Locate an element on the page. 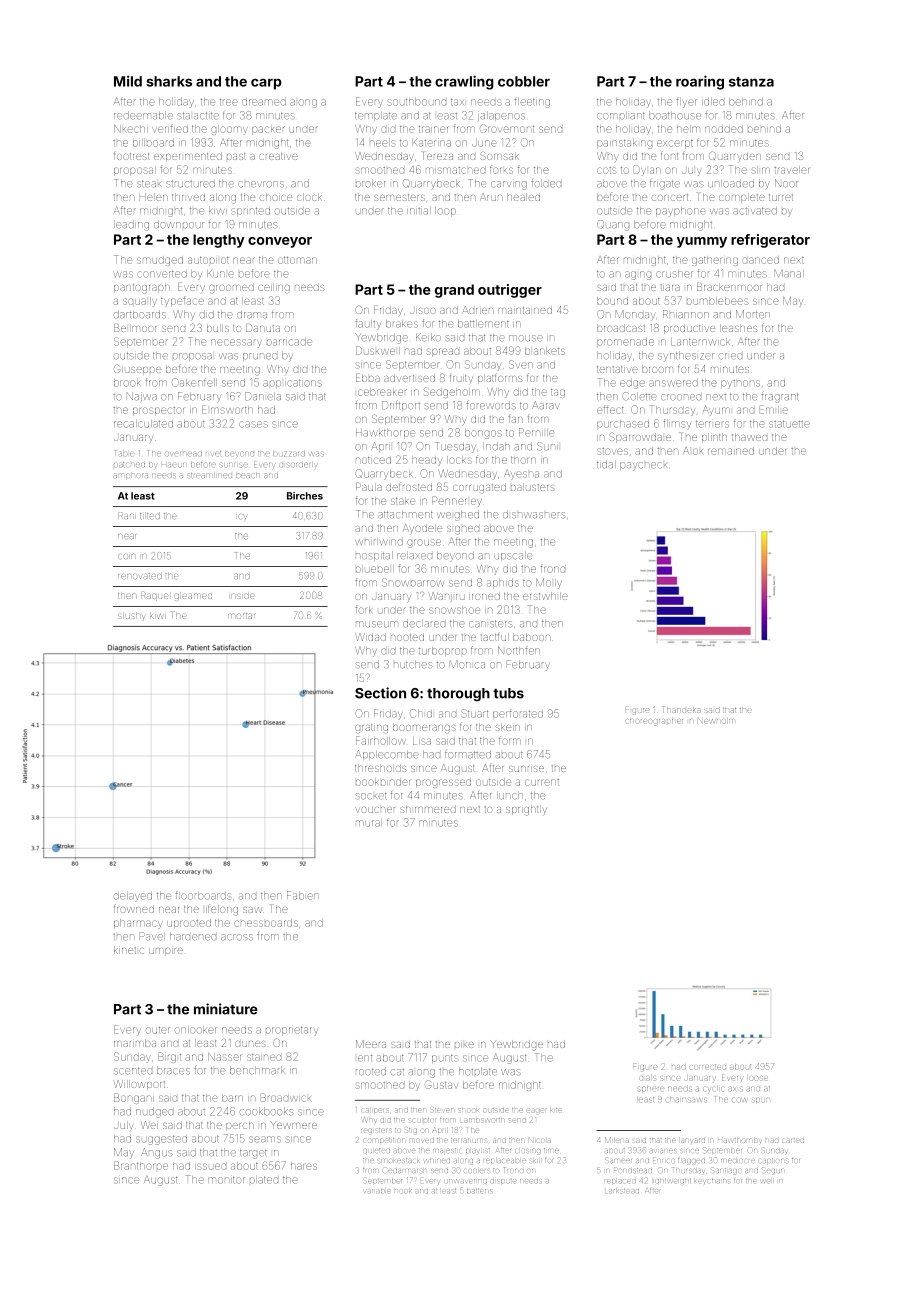 The width and height of the image is (924, 1308). boomerangs is located at coordinates (424, 728).
